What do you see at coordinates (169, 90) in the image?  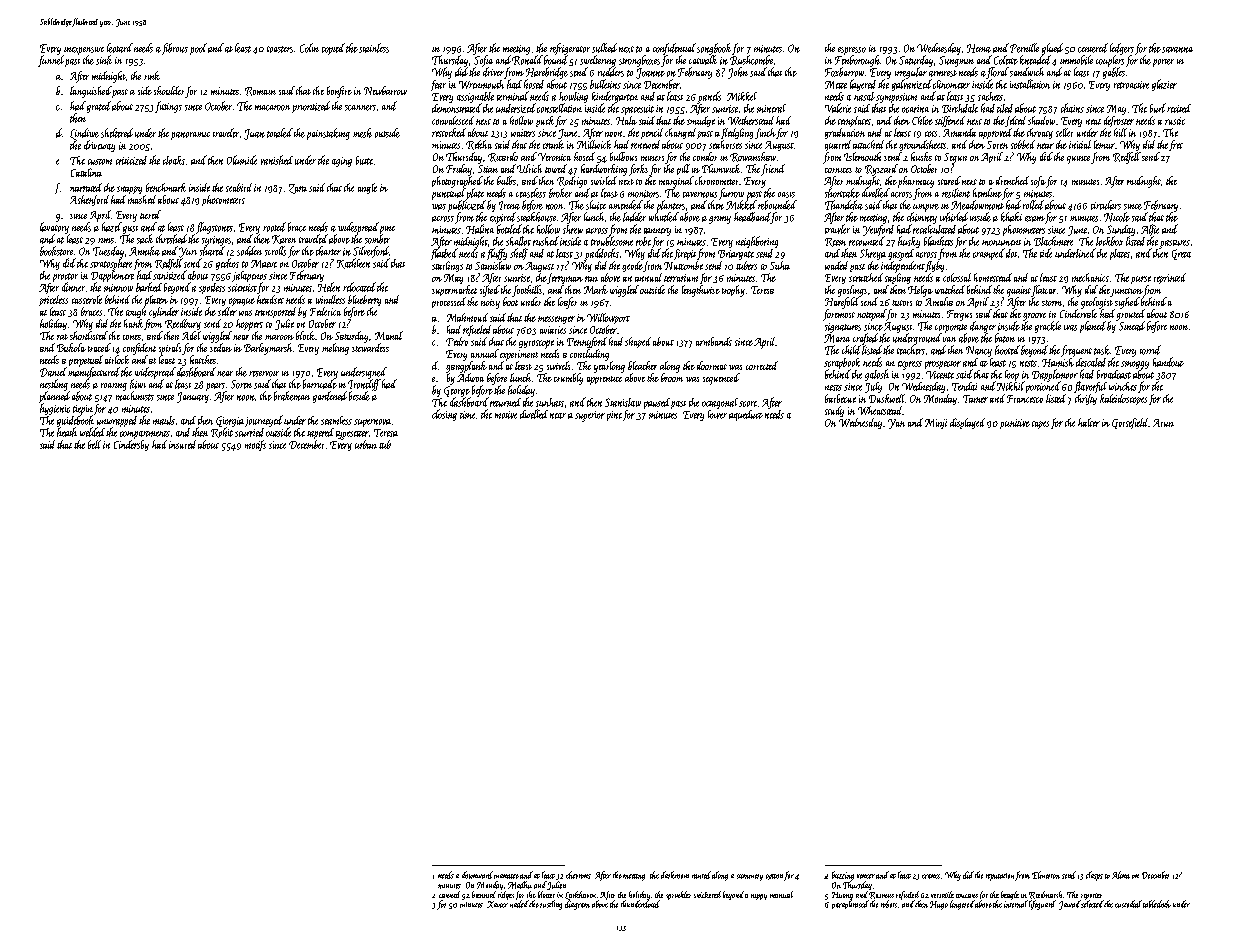 I see `shoulder` at bounding box center [169, 90].
